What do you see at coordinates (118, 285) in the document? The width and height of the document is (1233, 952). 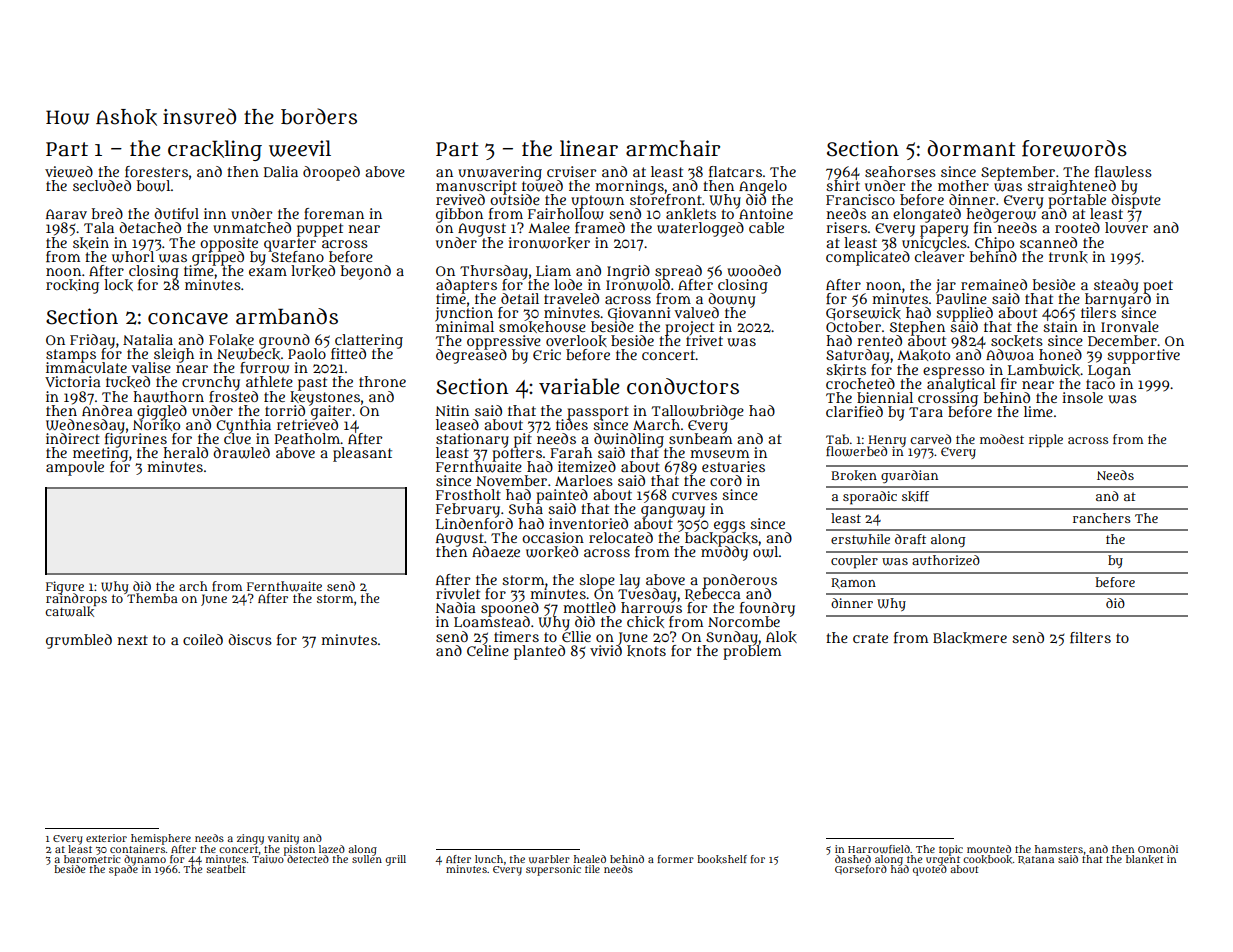 I see `lock` at bounding box center [118, 285].
